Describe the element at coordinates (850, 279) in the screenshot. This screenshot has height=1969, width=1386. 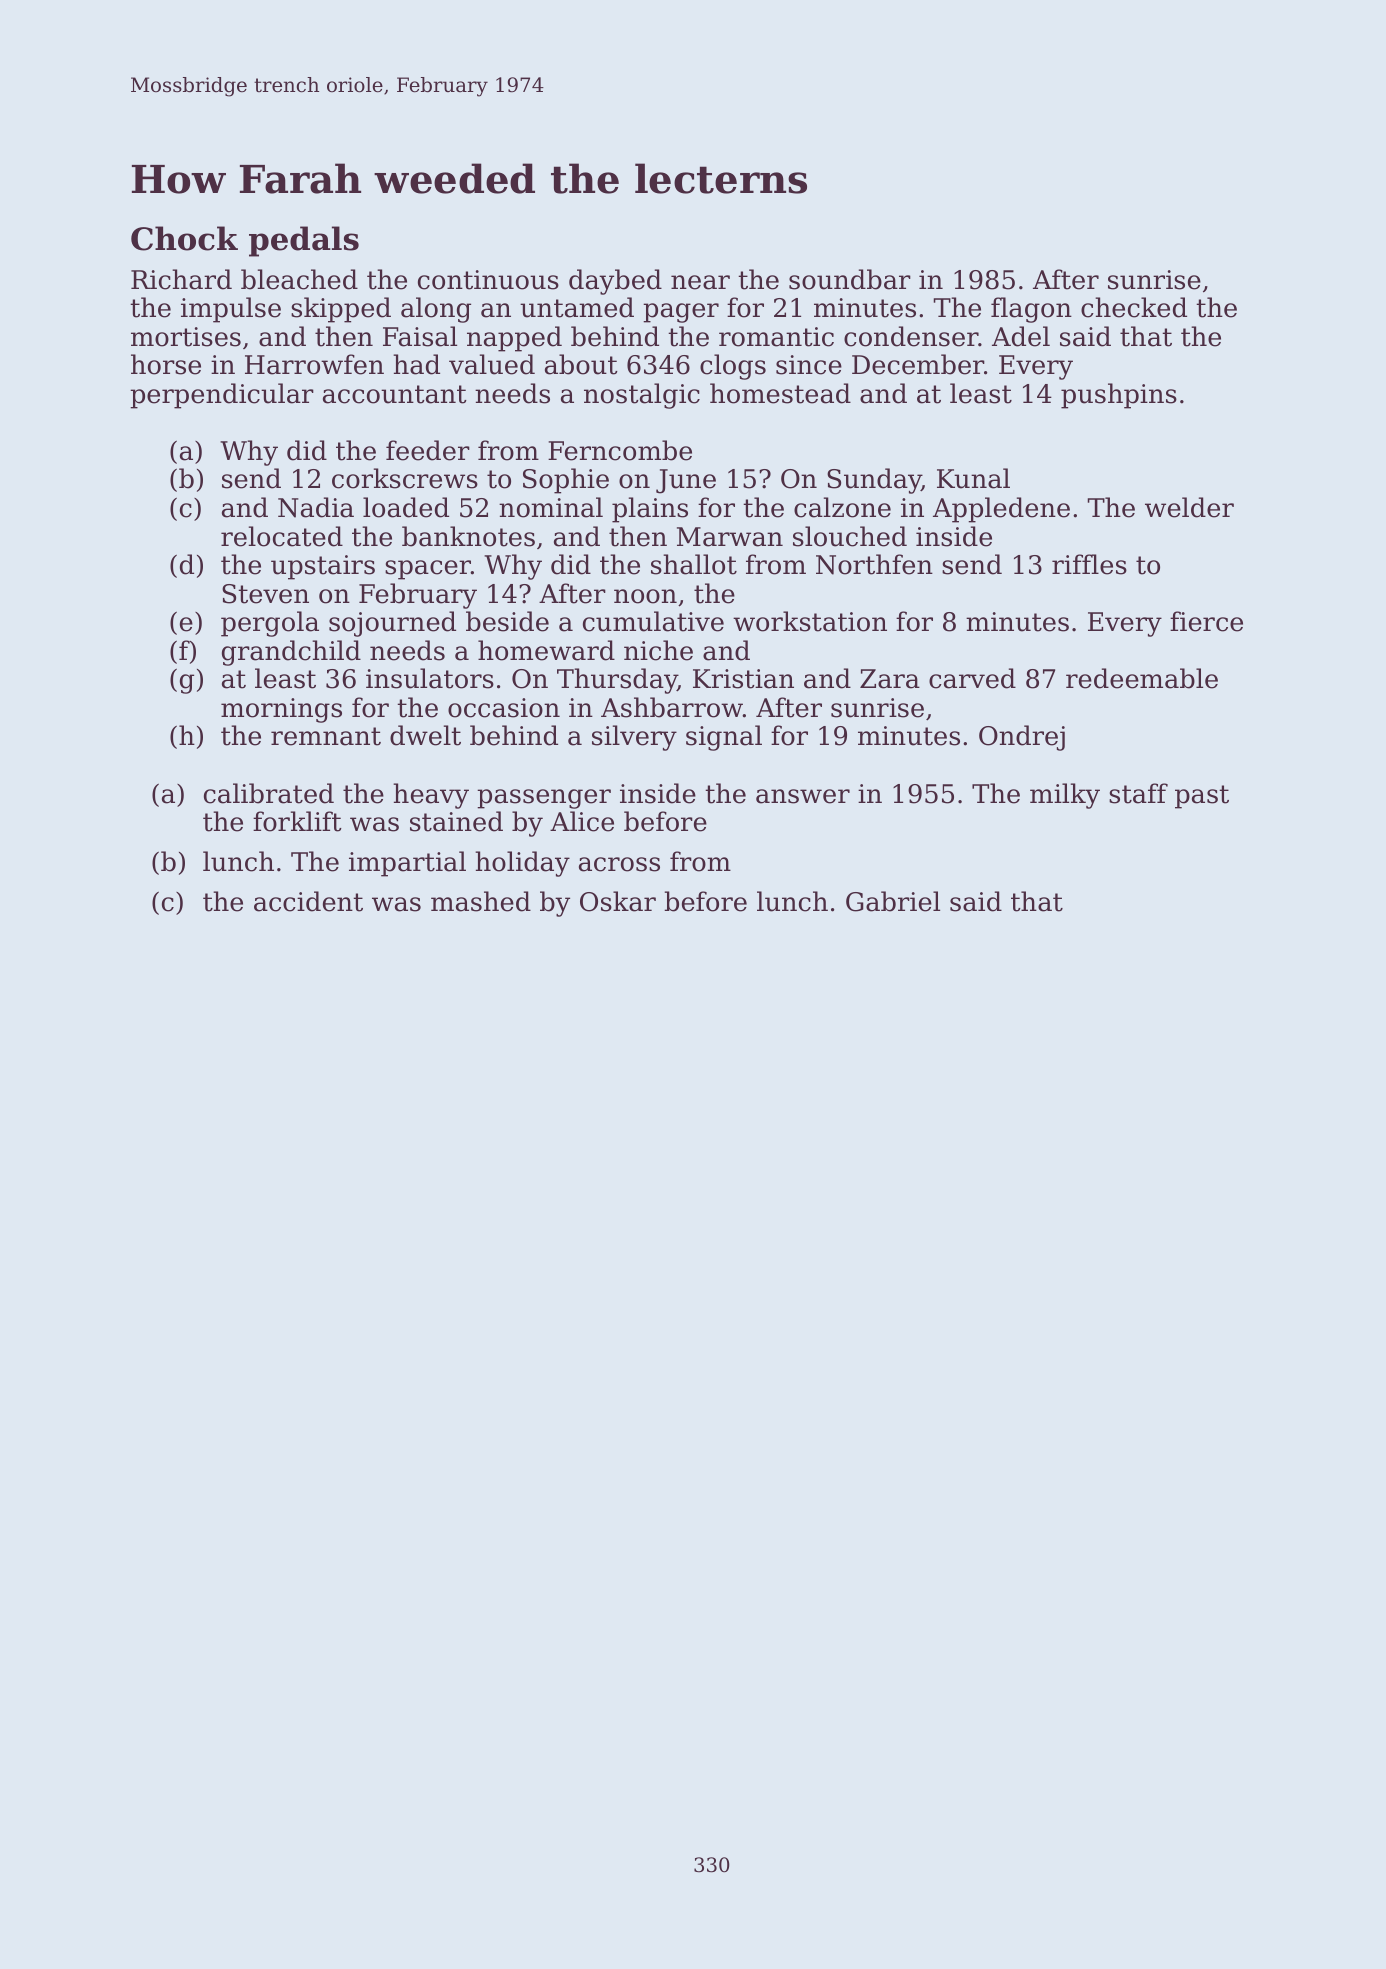
I see `soundbar` at that location.
